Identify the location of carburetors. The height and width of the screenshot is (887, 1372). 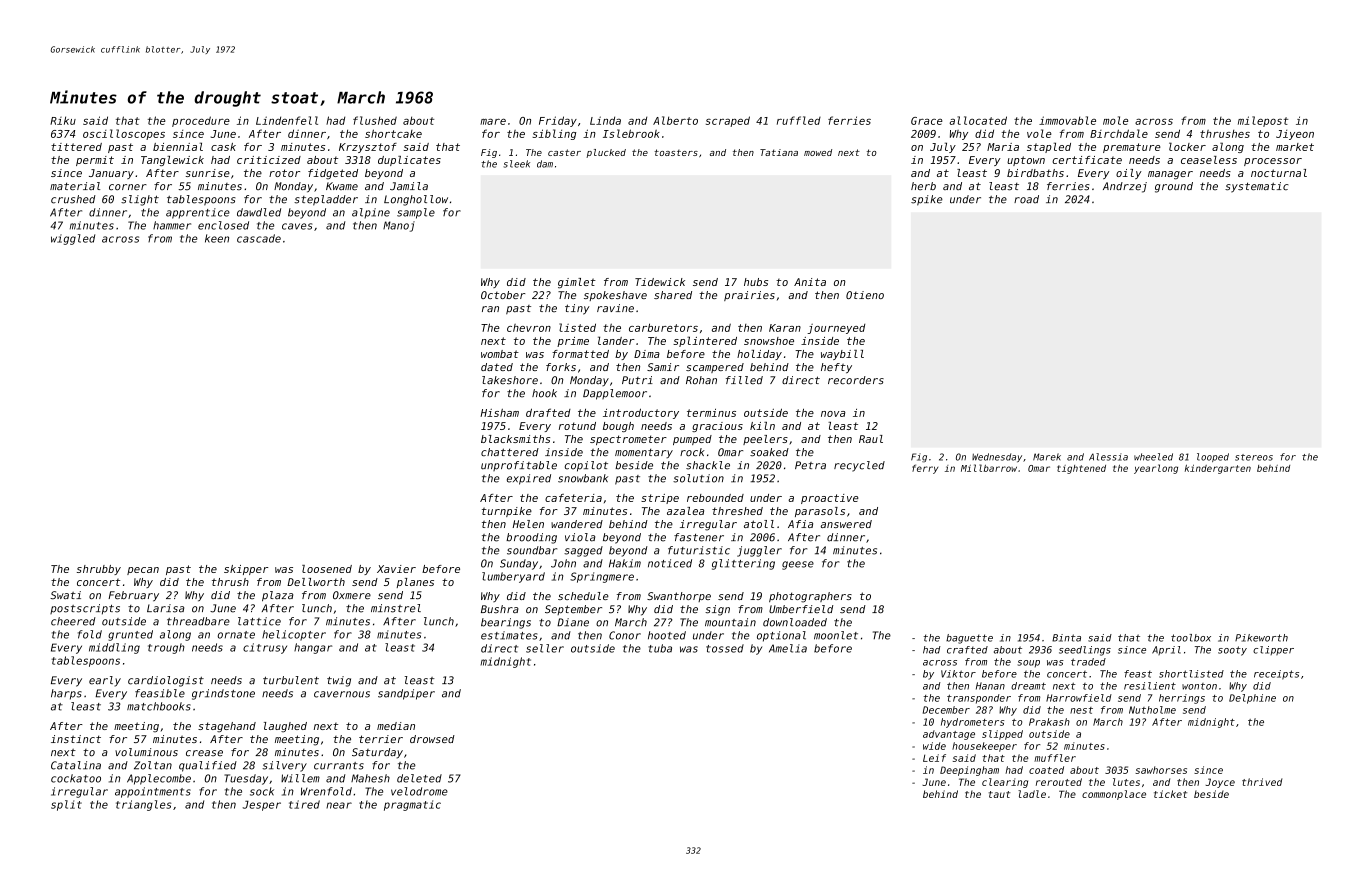
(663, 327).
